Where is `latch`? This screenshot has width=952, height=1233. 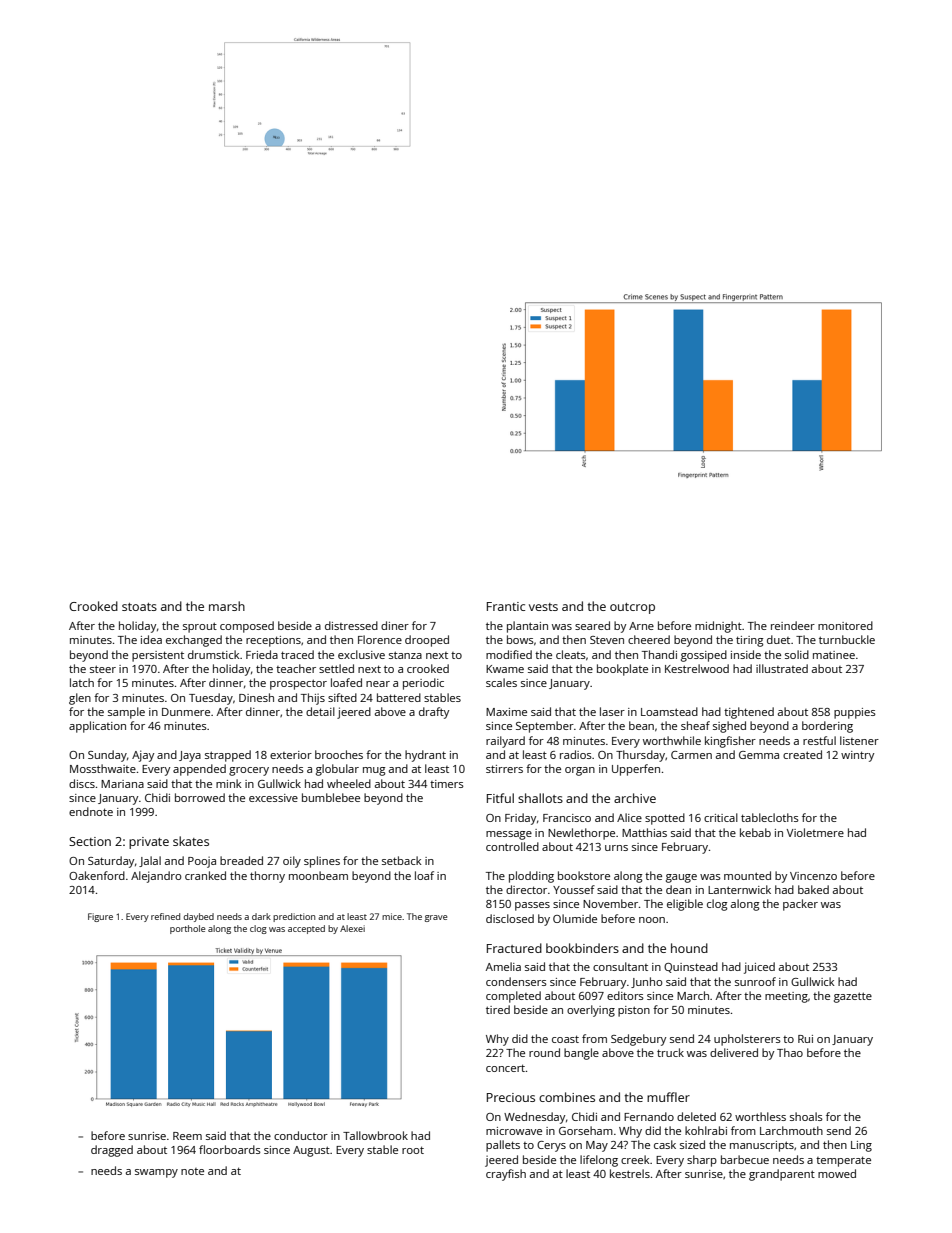 latch is located at coordinates (82, 682).
